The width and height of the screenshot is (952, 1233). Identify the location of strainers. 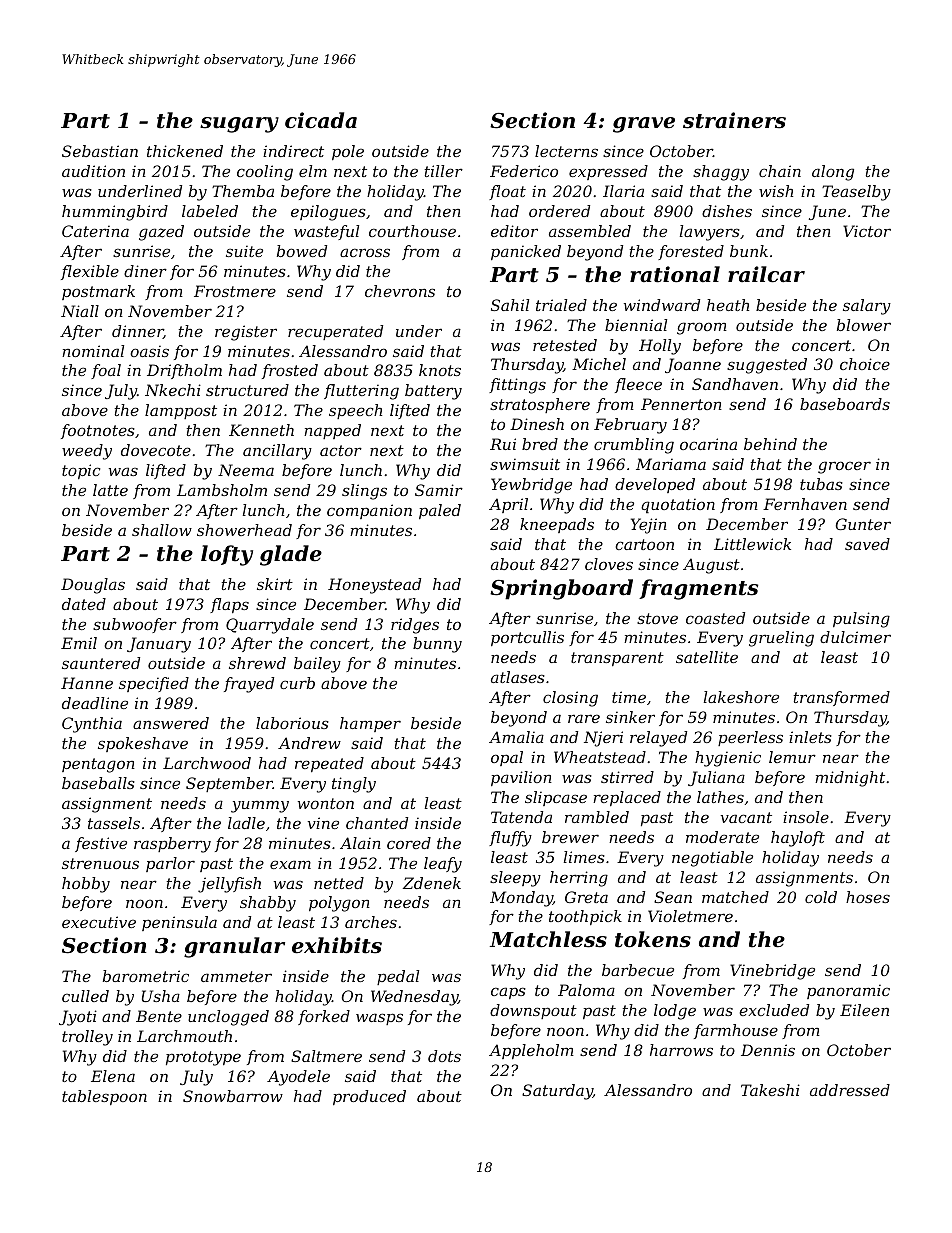
(734, 120).
